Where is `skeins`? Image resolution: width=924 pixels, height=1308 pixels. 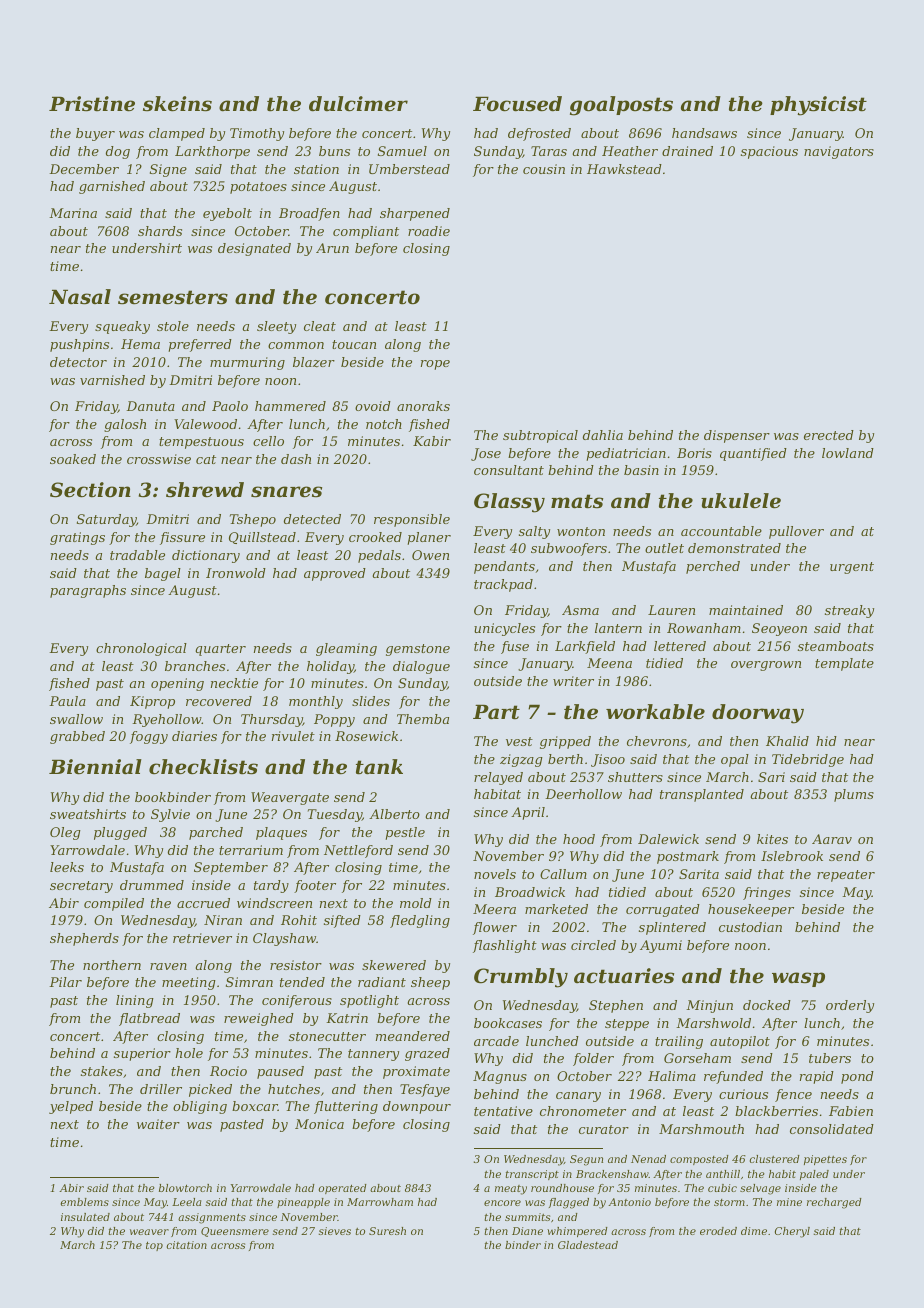
skeins is located at coordinates (177, 104).
